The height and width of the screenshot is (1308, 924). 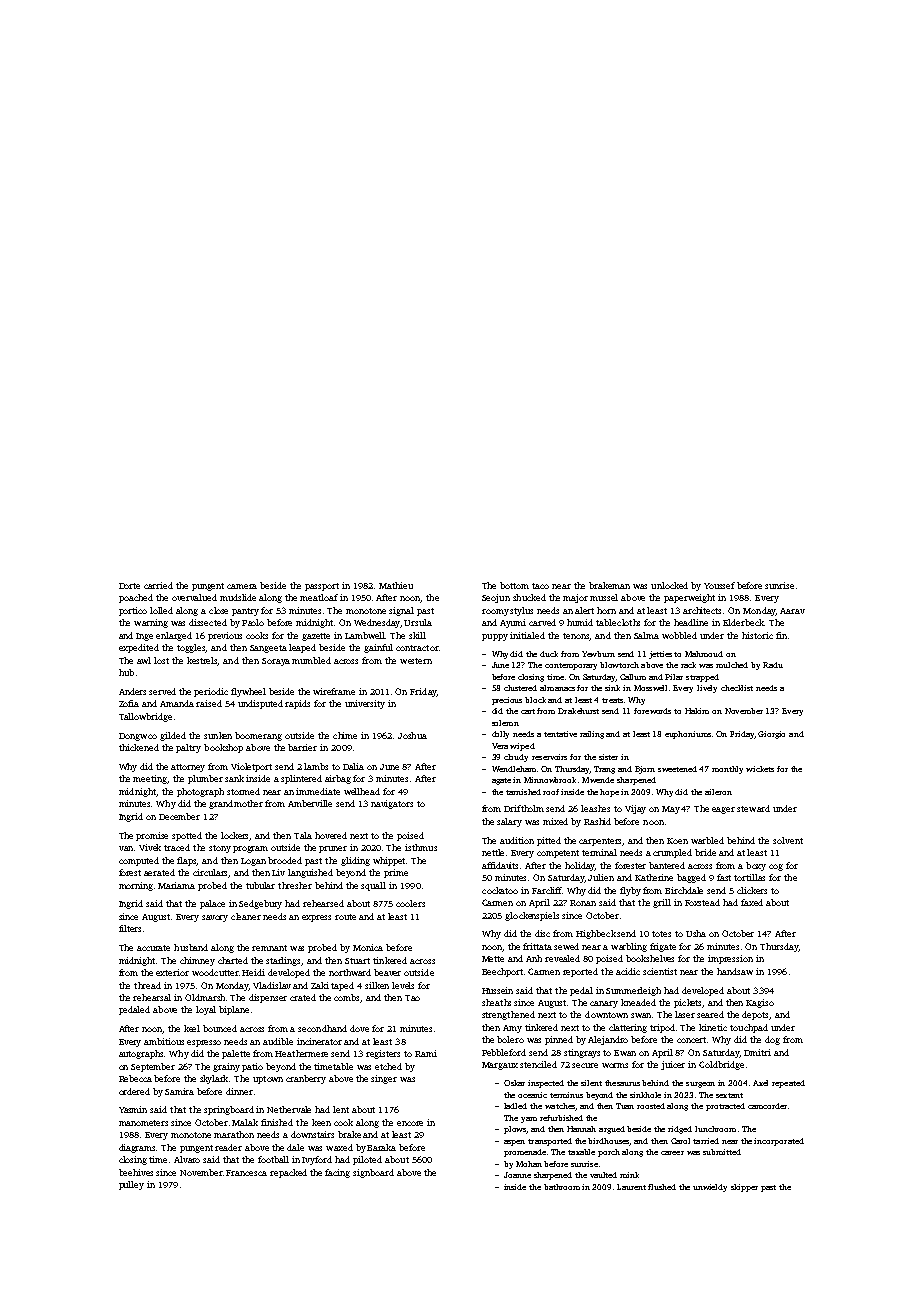 I want to click on mumbled, so click(x=311, y=660).
